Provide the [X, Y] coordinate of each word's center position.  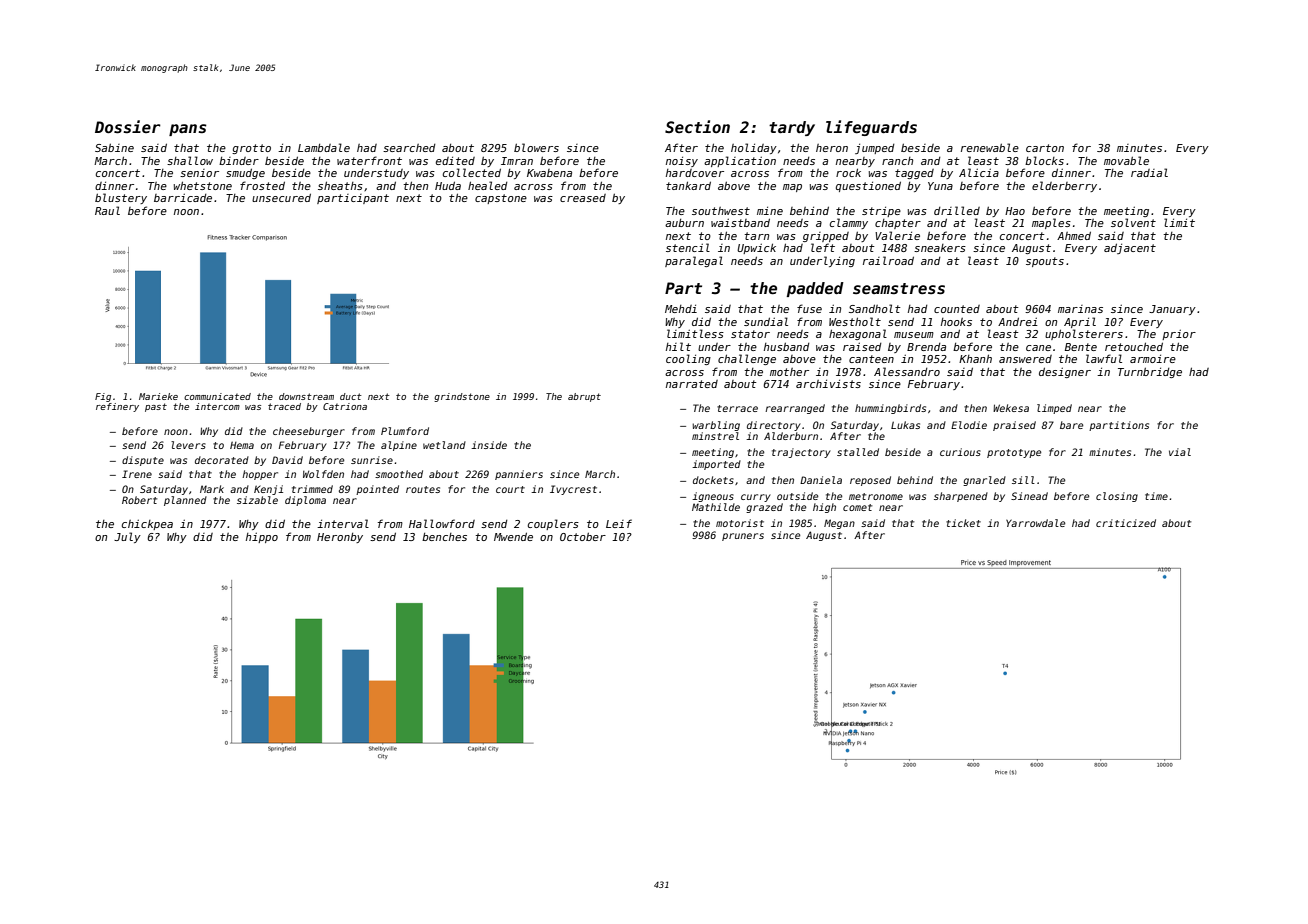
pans [188, 130]
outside [797, 496]
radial [1149, 172]
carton [1045, 148]
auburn [684, 223]
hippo [262, 538]
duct [351, 396]
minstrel [715, 436]
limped [1054, 409]
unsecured [281, 197]
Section [697, 126]
